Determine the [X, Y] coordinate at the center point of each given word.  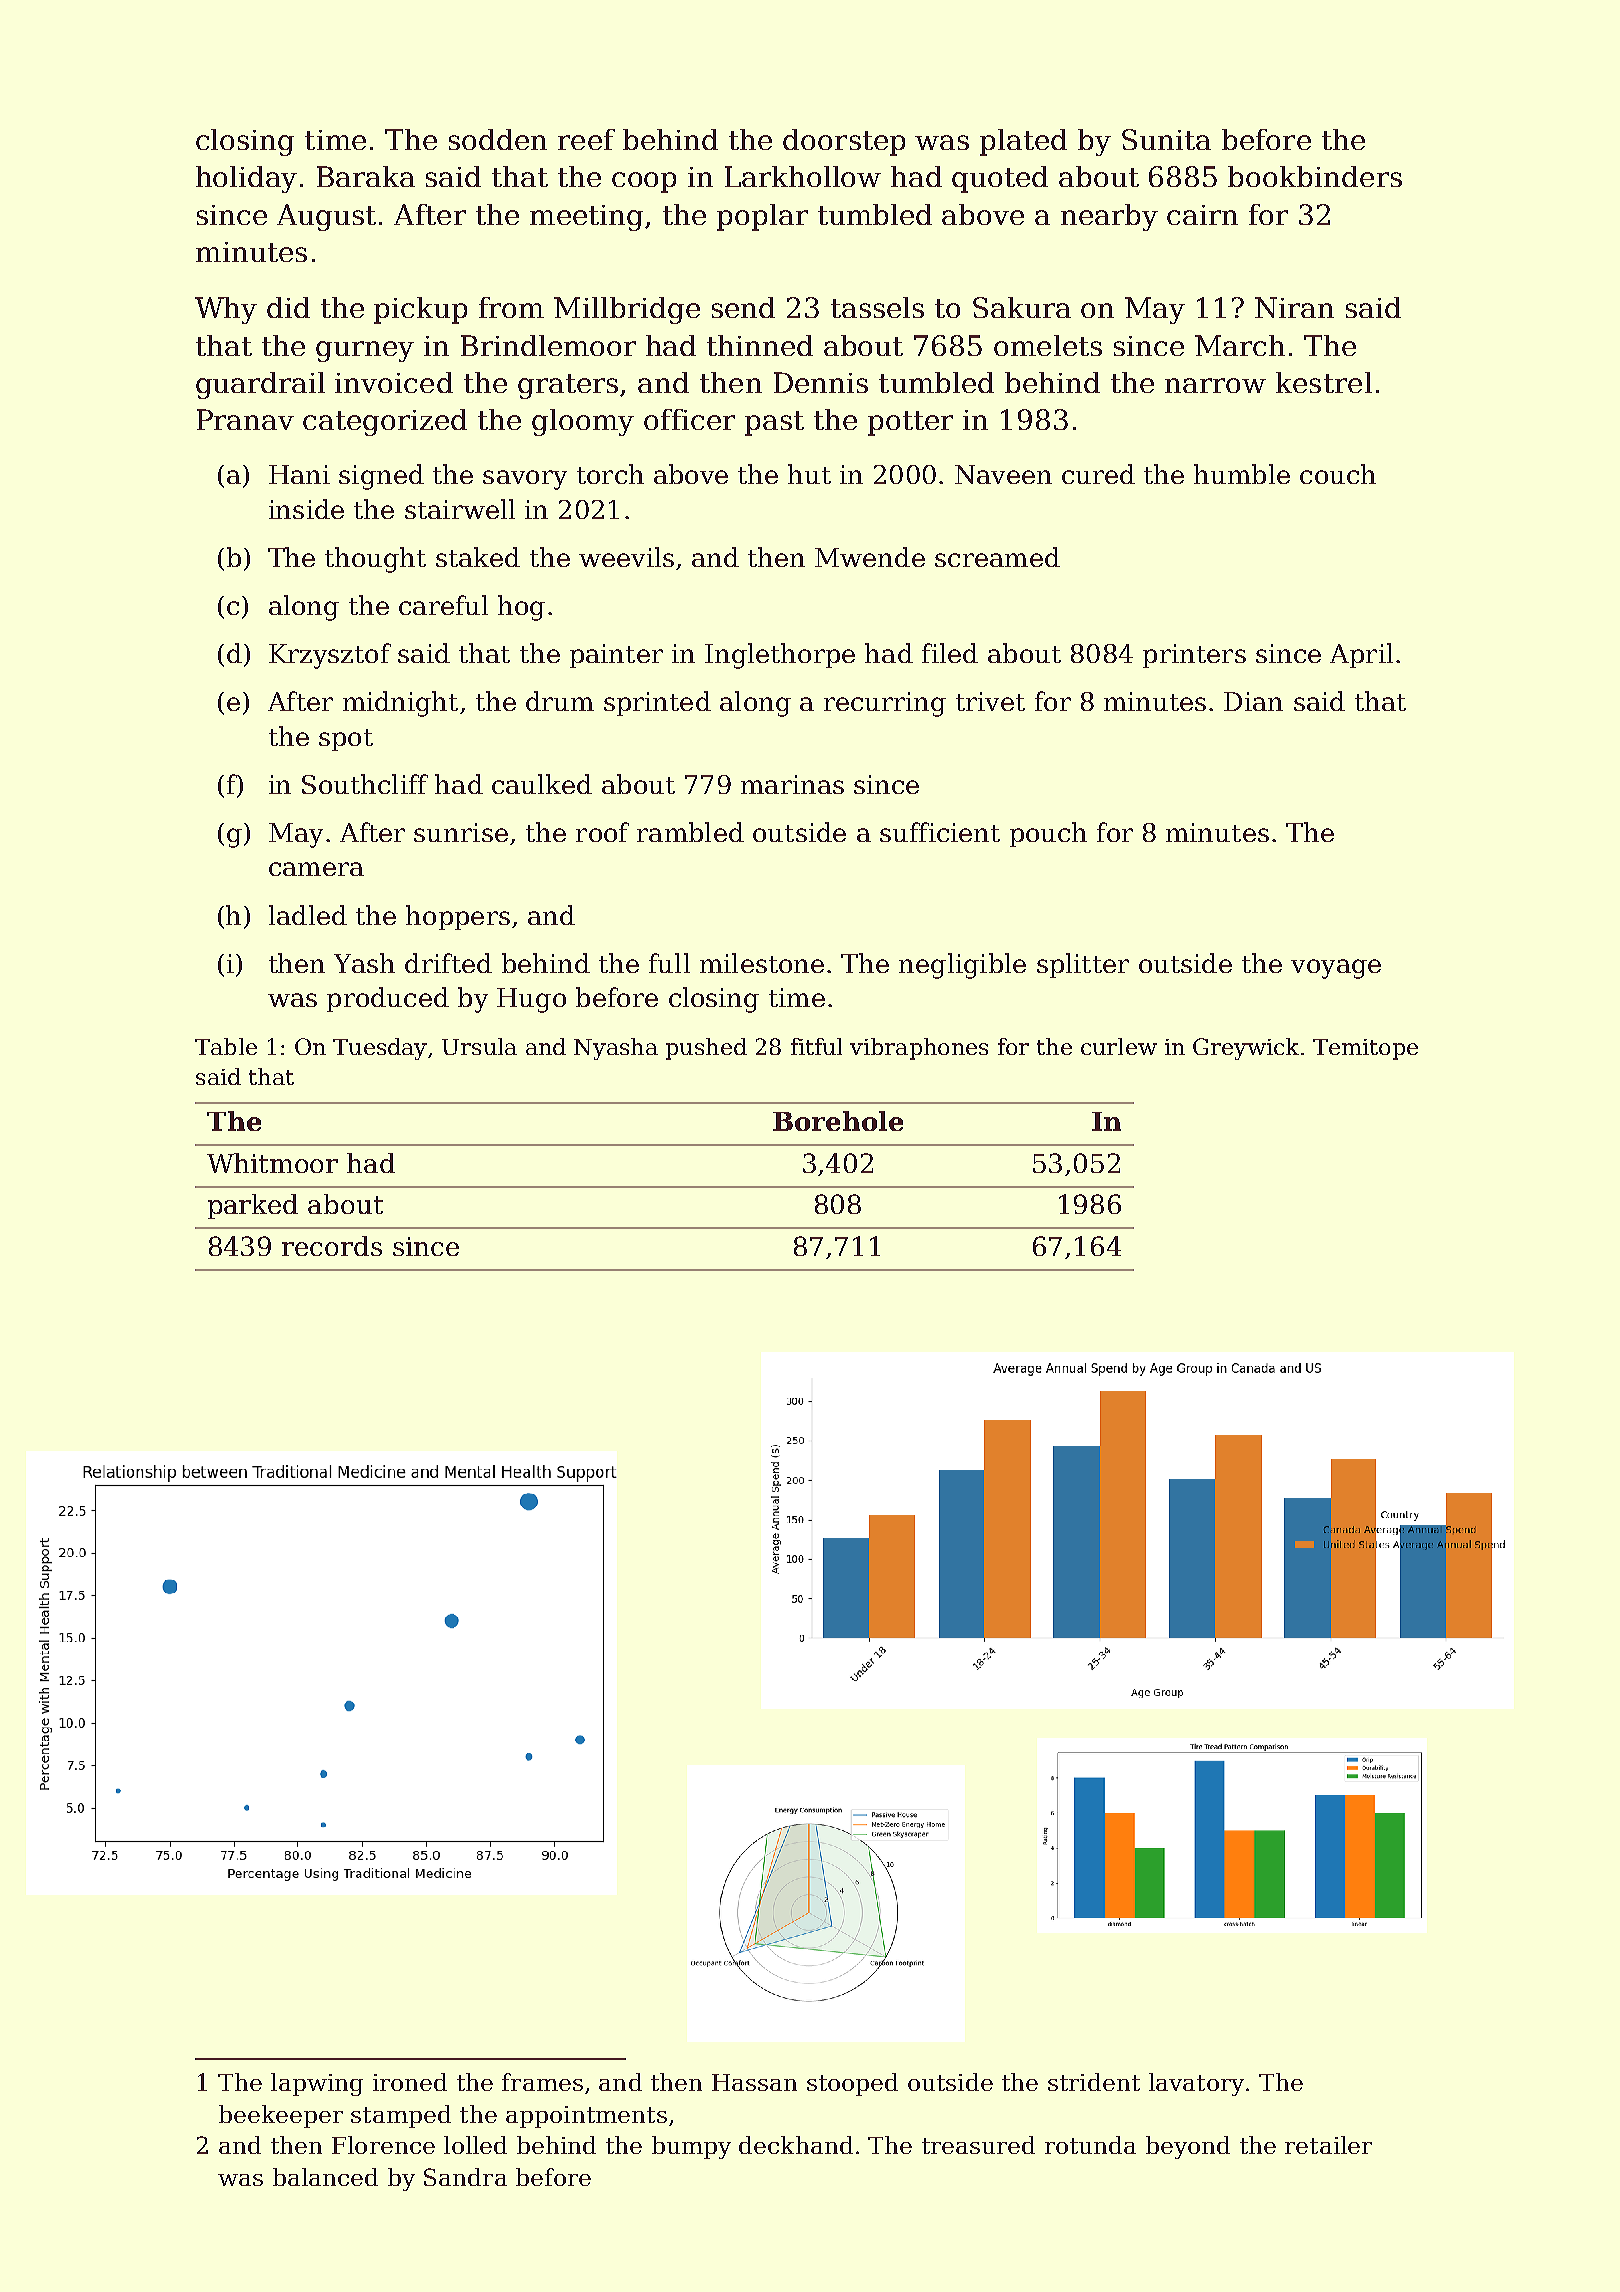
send [743, 307]
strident [1094, 2082]
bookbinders [1315, 176]
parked [253, 1206]
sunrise [461, 832]
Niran [1294, 307]
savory [525, 480]
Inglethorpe [780, 656]
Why [226, 310]
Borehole [838, 1121]
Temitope [1365, 1049]
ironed [410, 2082]
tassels [877, 307]
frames [542, 2082]
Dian [1253, 701]
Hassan [754, 2082]
